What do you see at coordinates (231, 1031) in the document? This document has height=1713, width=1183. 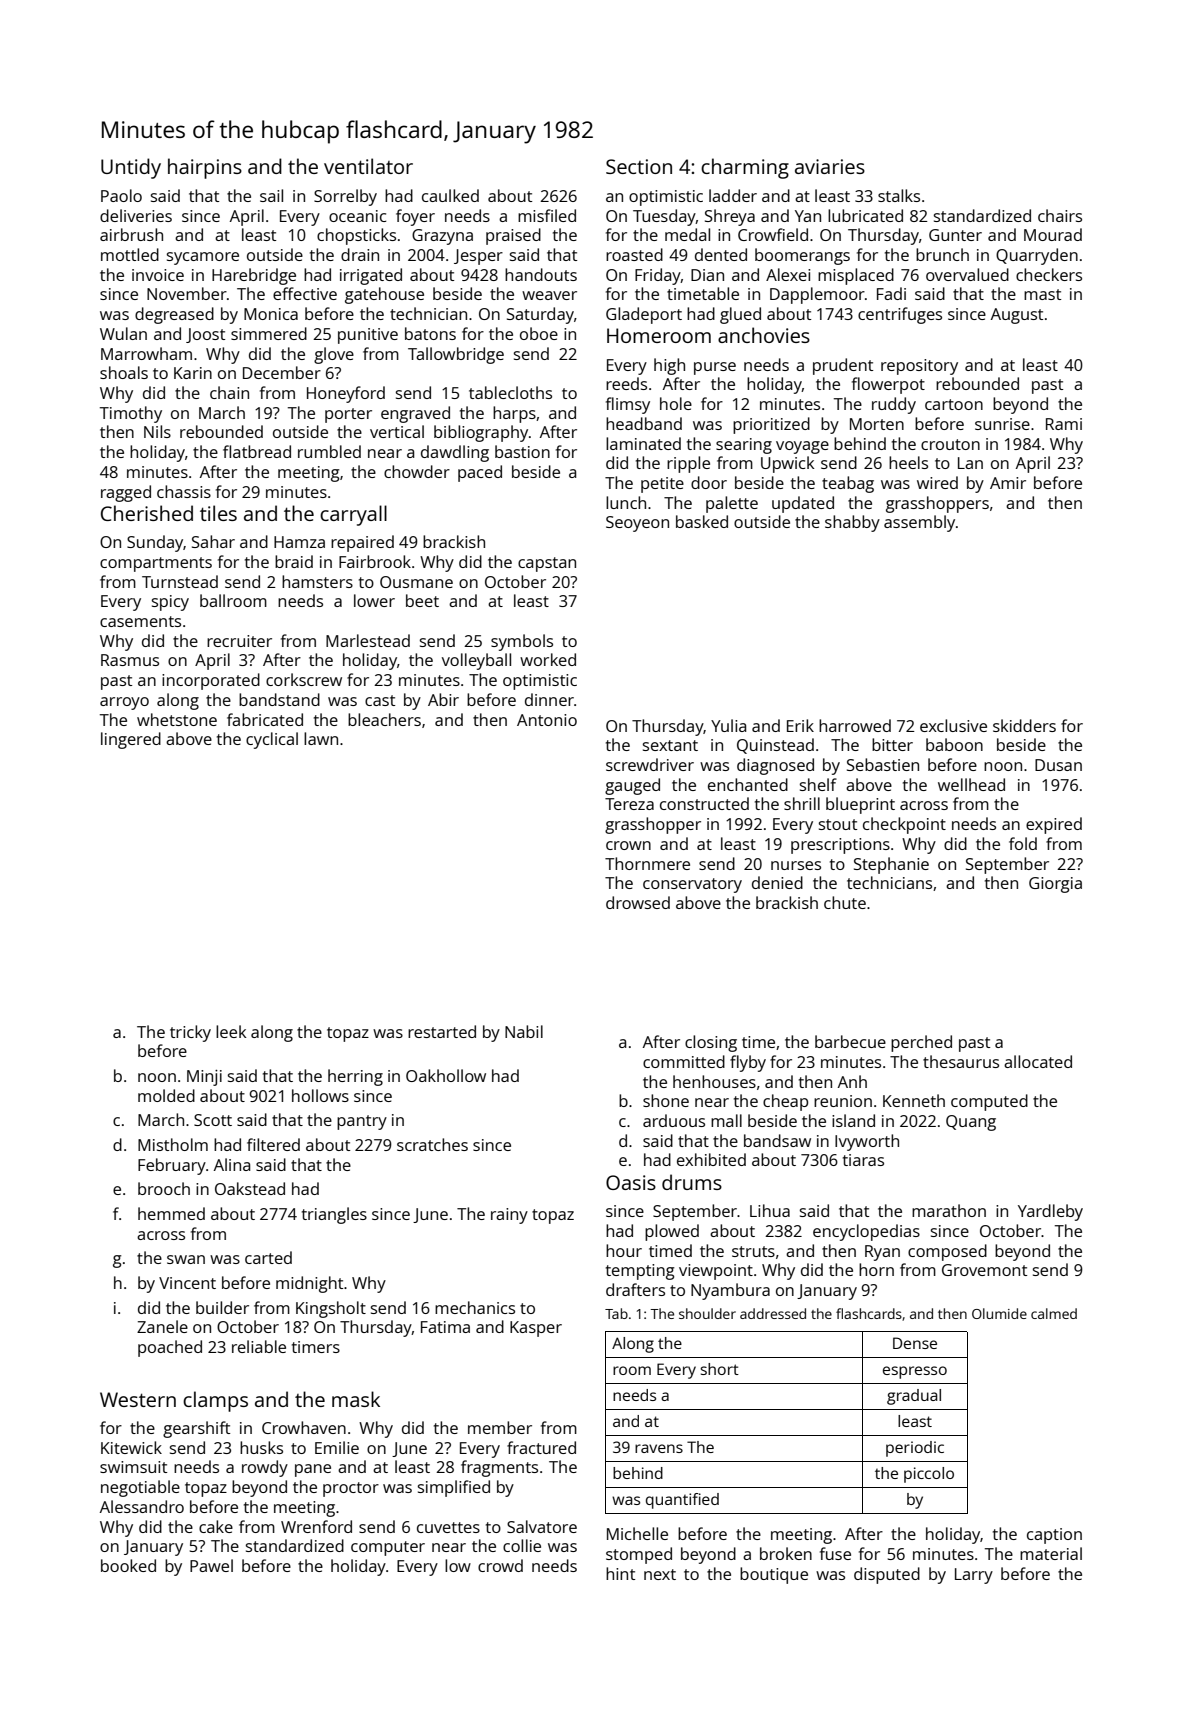 I see `leek` at bounding box center [231, 1031].
